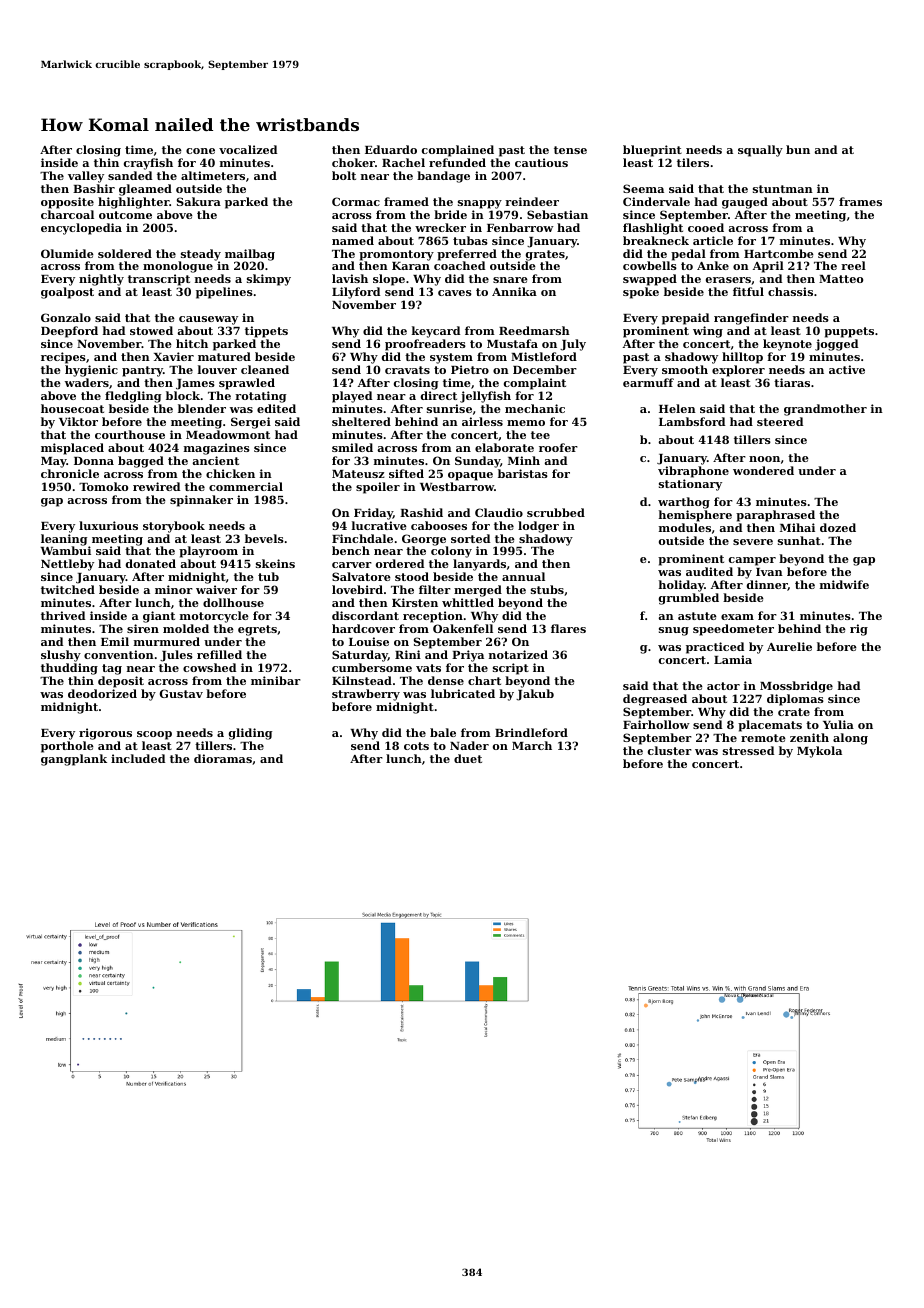  What do you see at coordinates (844, 584) in the screenshot?
I see `midwife` at bounding box center [844, 584].
